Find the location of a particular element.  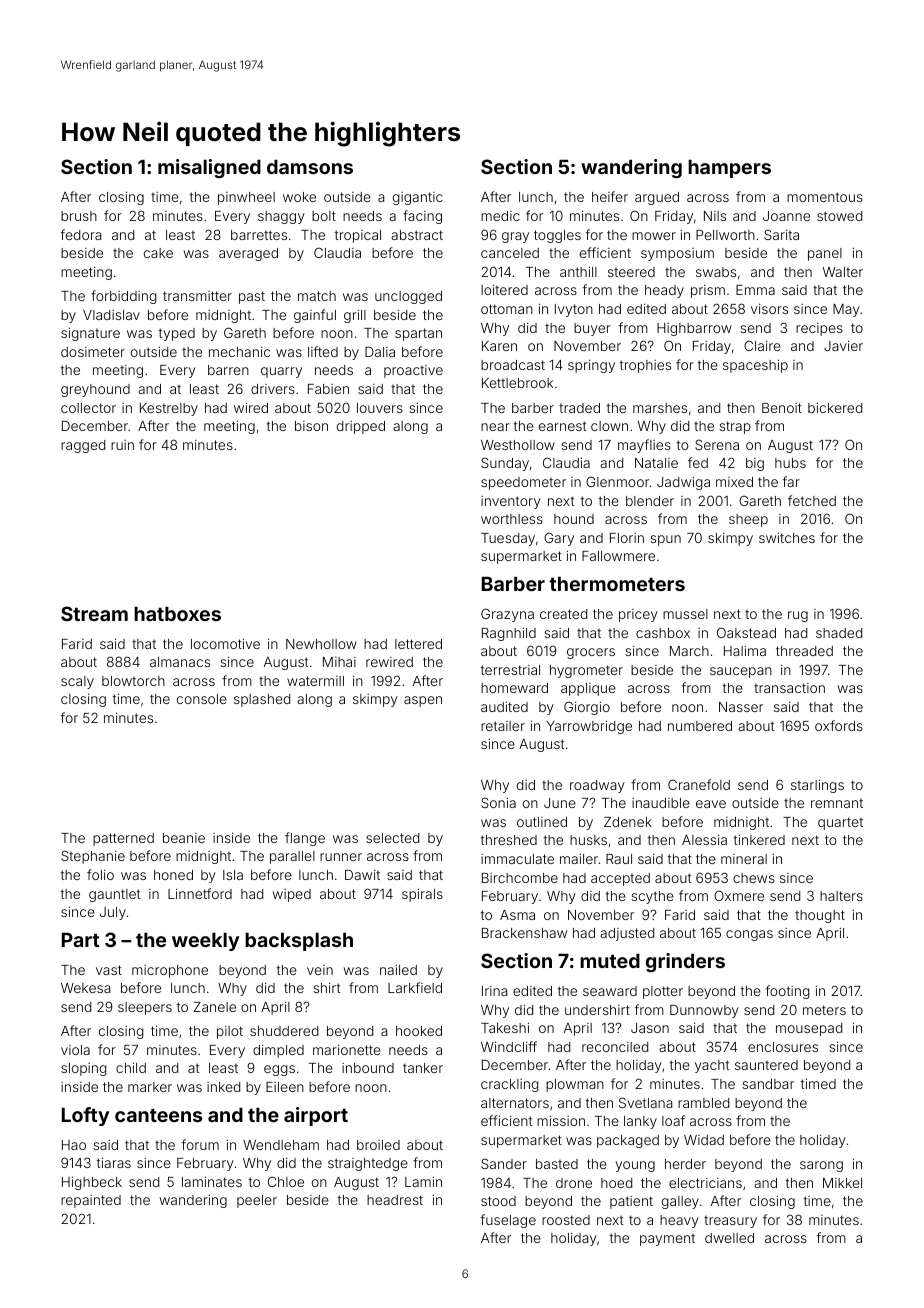

dimpled is located at coordinates (278, 1051).
